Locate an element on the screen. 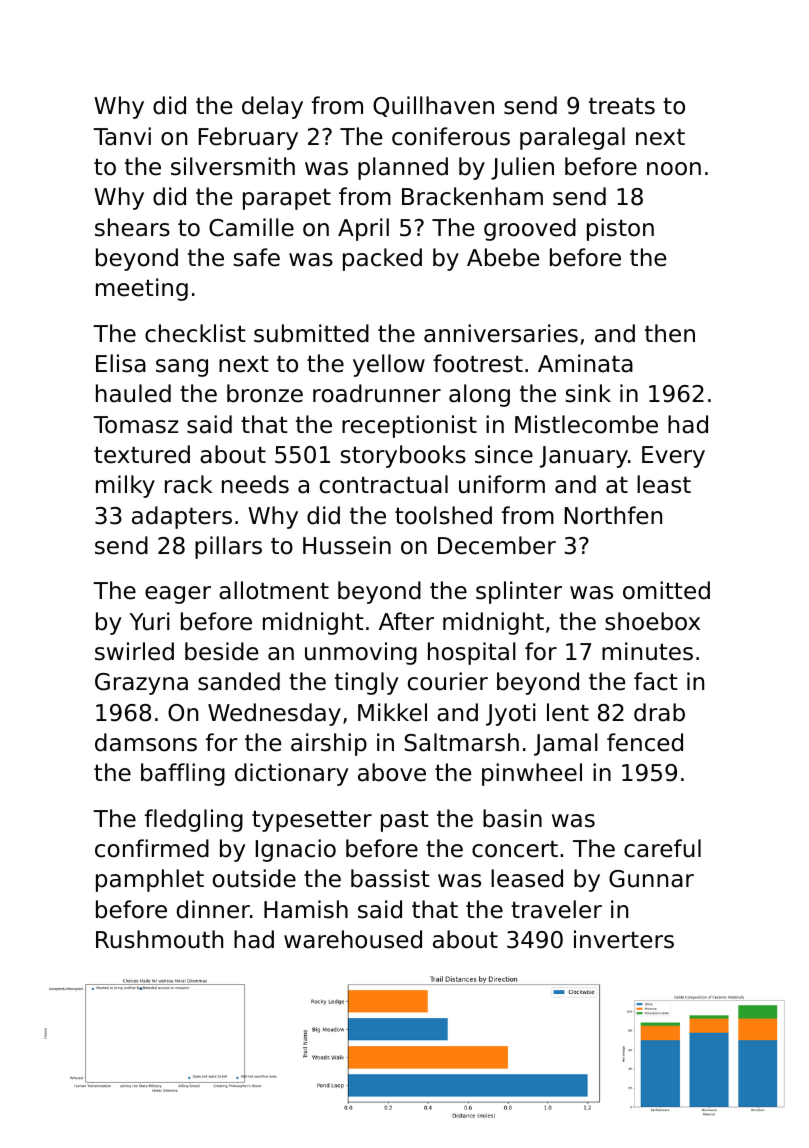  After is located at coordinates (406, 621).
